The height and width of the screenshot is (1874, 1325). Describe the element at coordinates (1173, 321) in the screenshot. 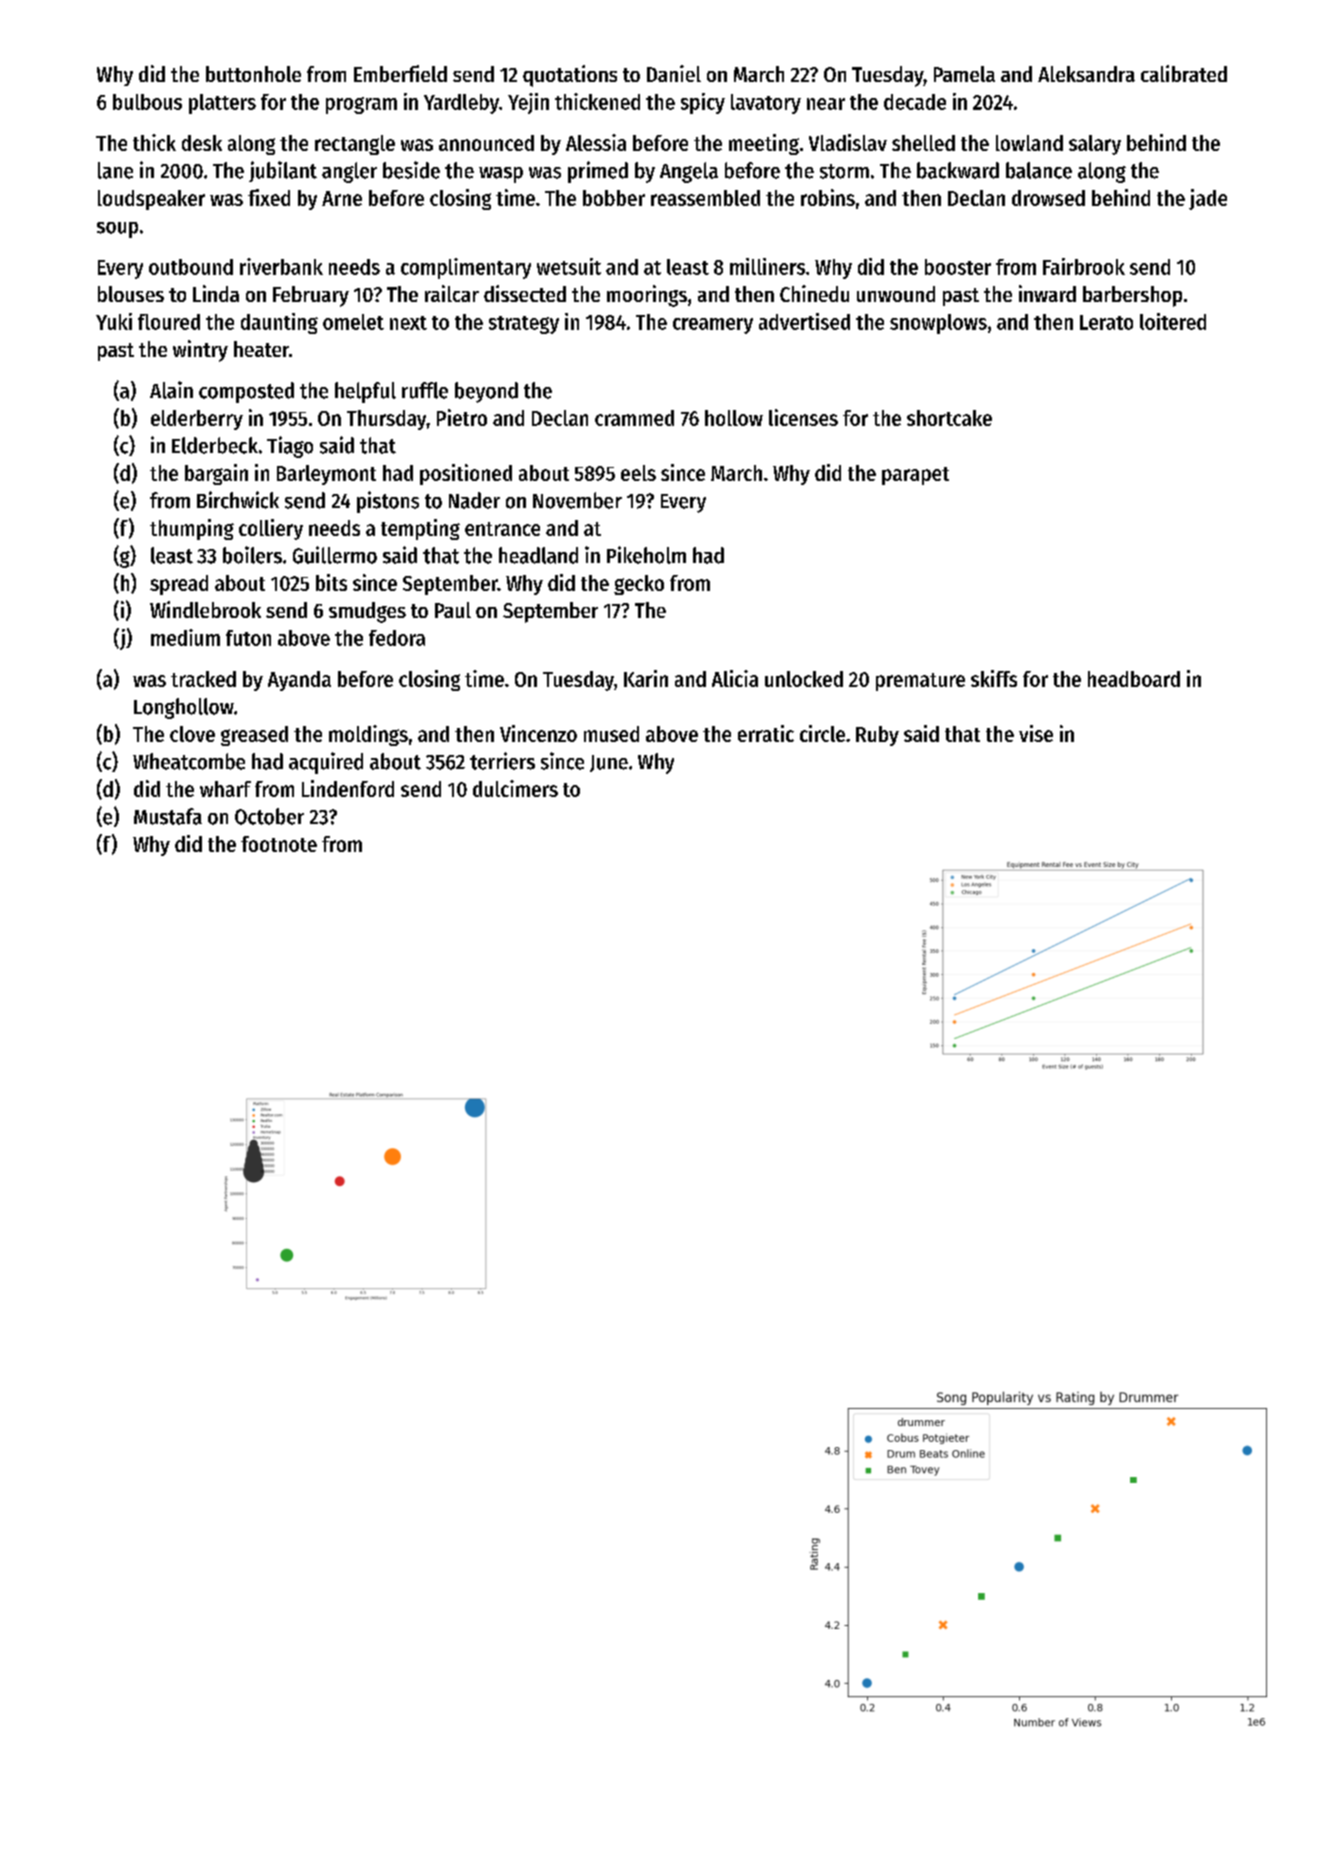

I see `loitered` at that location.
